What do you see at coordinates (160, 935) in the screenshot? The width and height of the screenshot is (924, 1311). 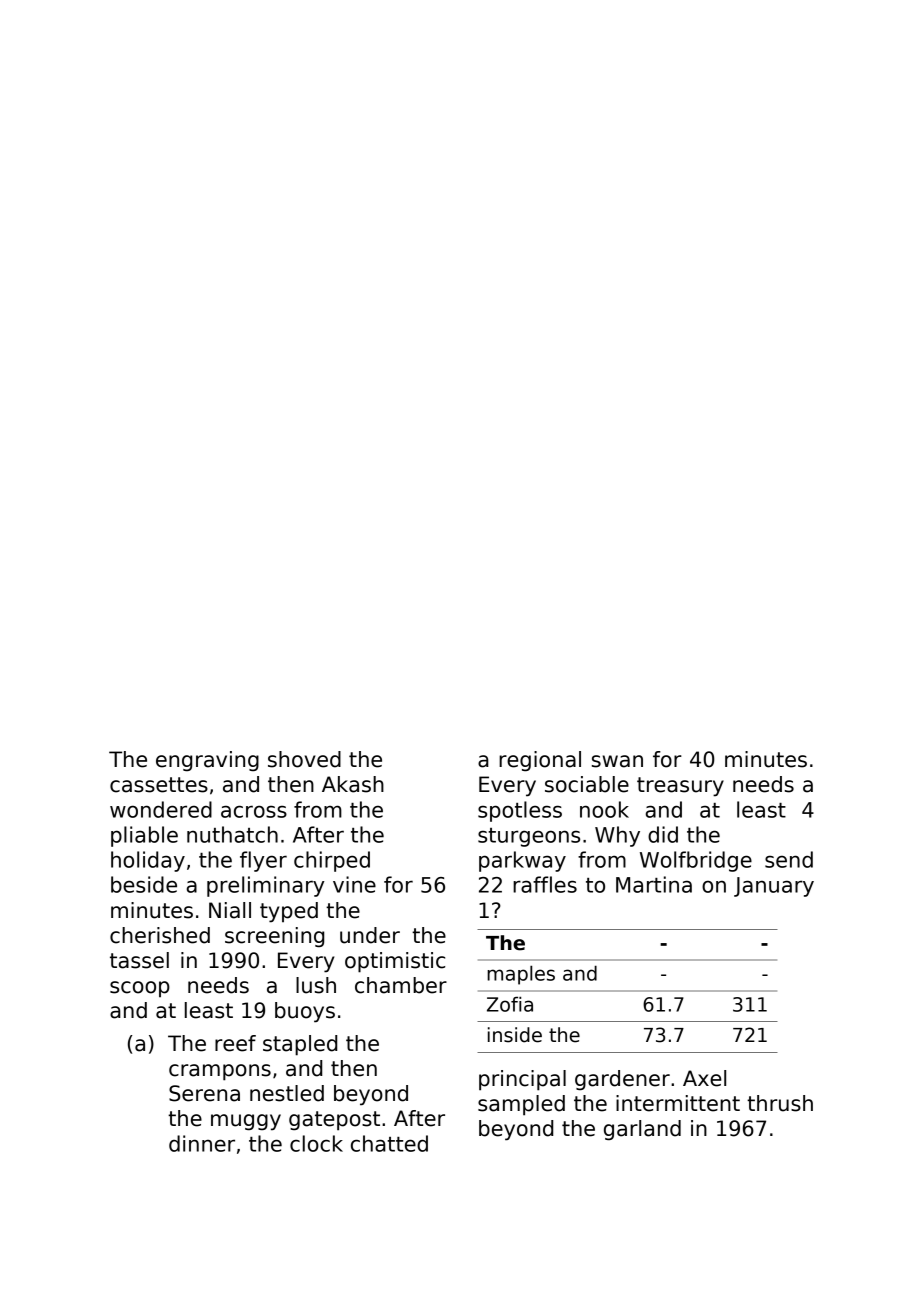 I see `cherished` at bounding box center [160, 935].
